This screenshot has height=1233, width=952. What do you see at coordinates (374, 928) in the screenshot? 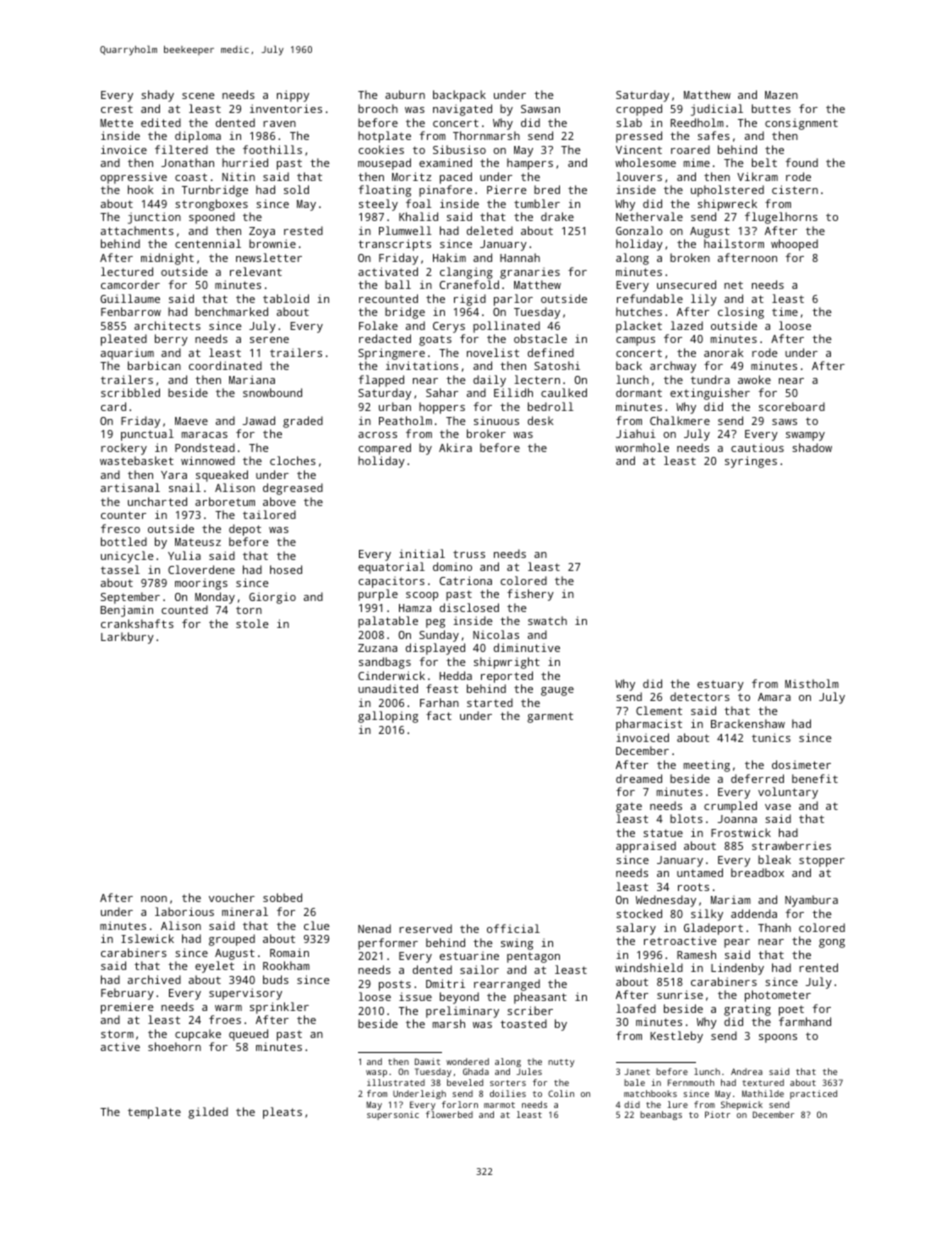
I see `Nenad` at bounding box center [374, 928].
